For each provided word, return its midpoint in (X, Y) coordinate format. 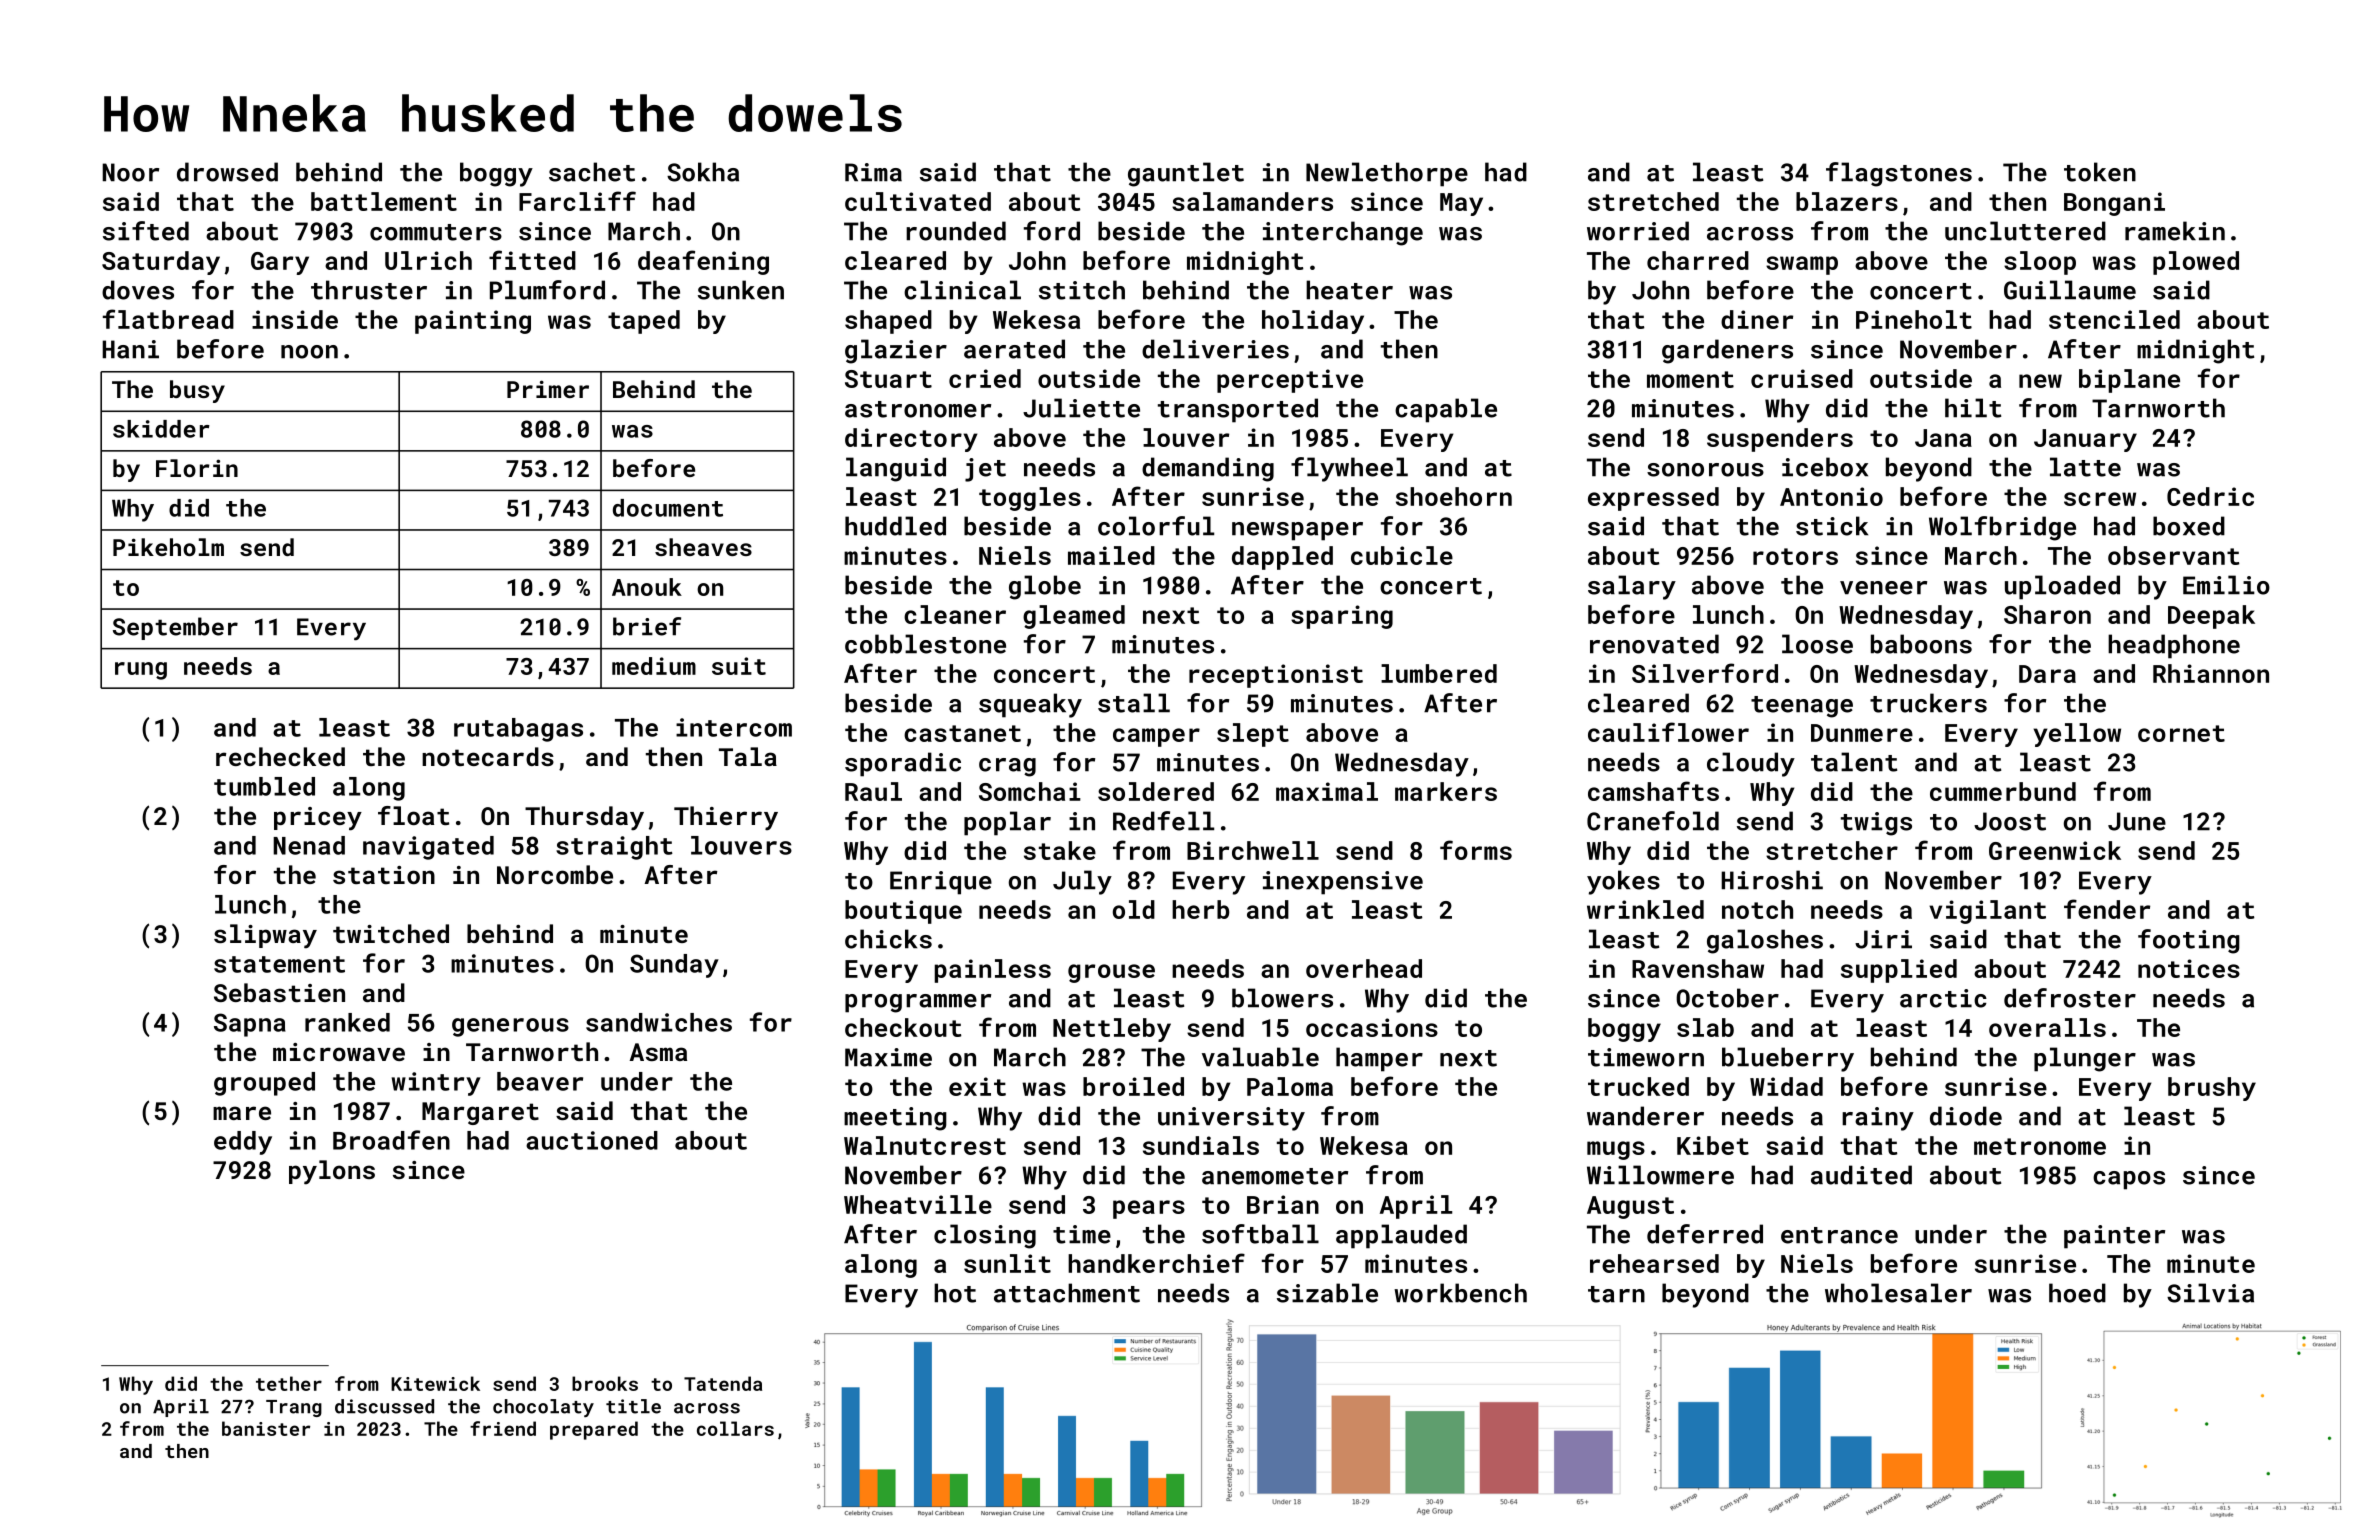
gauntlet (1186, 174)
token (2100, 172)
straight (614, 848)
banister (266, 1428)
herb (1200, 909)
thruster (369, 290)
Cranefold (1653, 821)
